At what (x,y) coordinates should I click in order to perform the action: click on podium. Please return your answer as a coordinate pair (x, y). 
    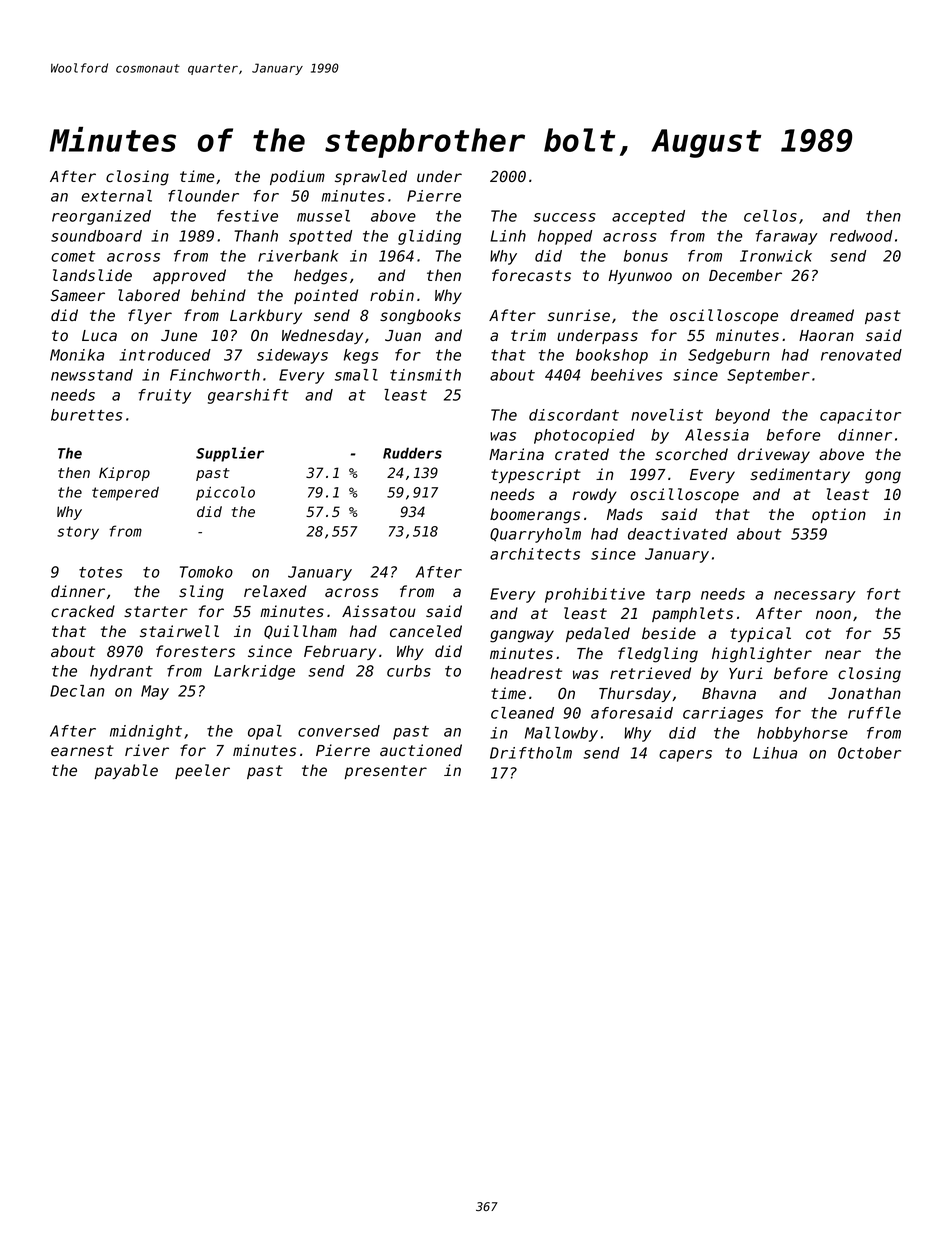
    Looking at the image, I should click on (297, 177).
